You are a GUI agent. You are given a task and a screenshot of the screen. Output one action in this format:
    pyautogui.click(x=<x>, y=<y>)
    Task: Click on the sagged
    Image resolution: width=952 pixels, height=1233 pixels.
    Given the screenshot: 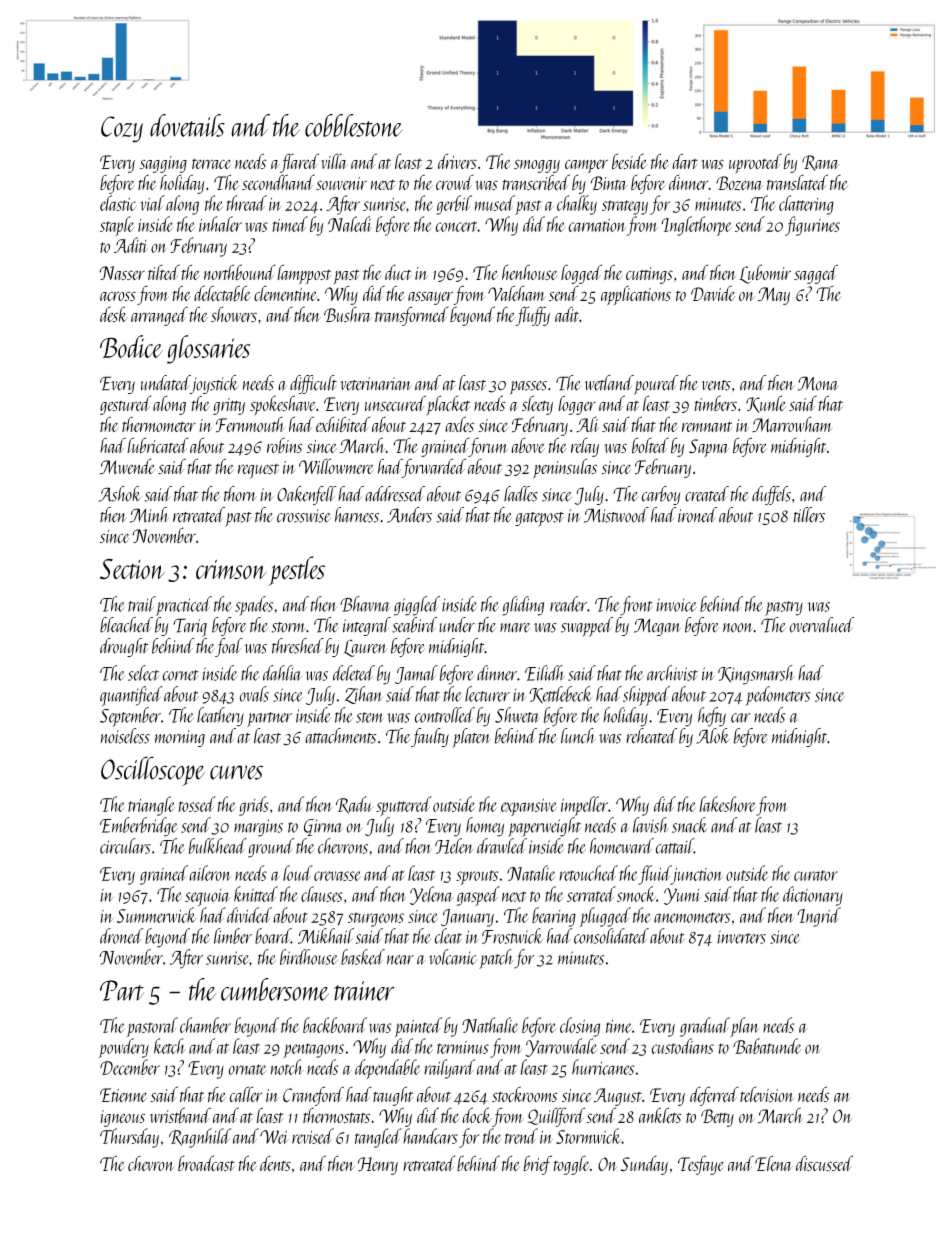 What is the action you would take?
    pyautogui.click(x=816, y=274)
